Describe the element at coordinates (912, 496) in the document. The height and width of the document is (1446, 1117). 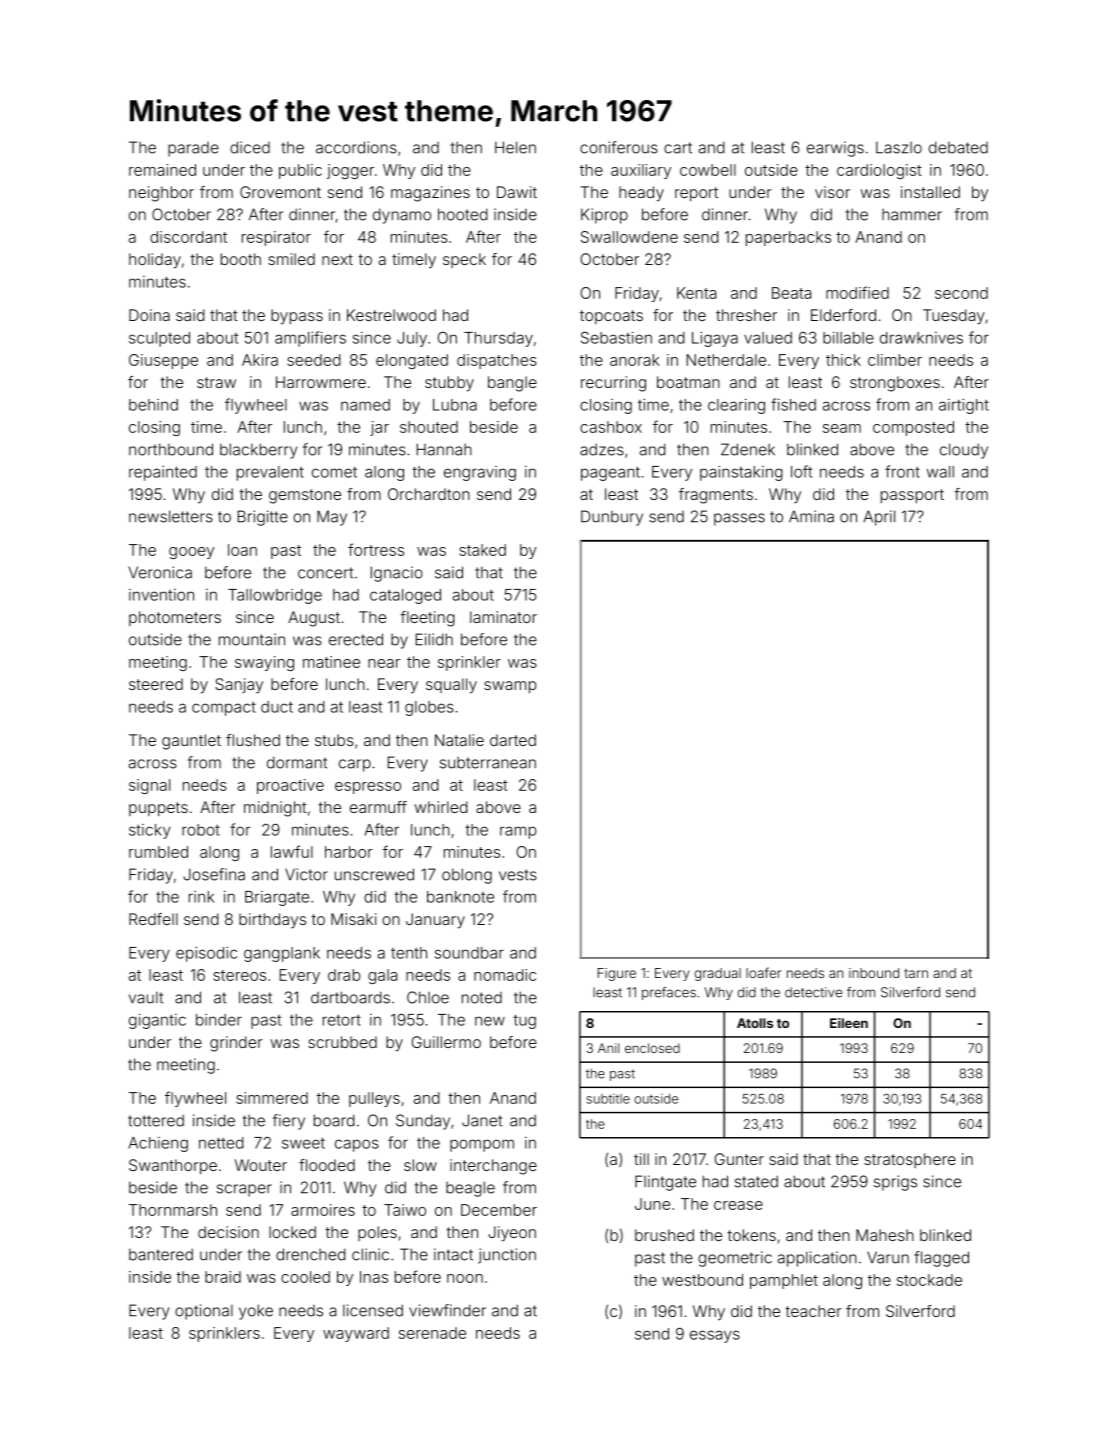
I see `passport` at that location.
